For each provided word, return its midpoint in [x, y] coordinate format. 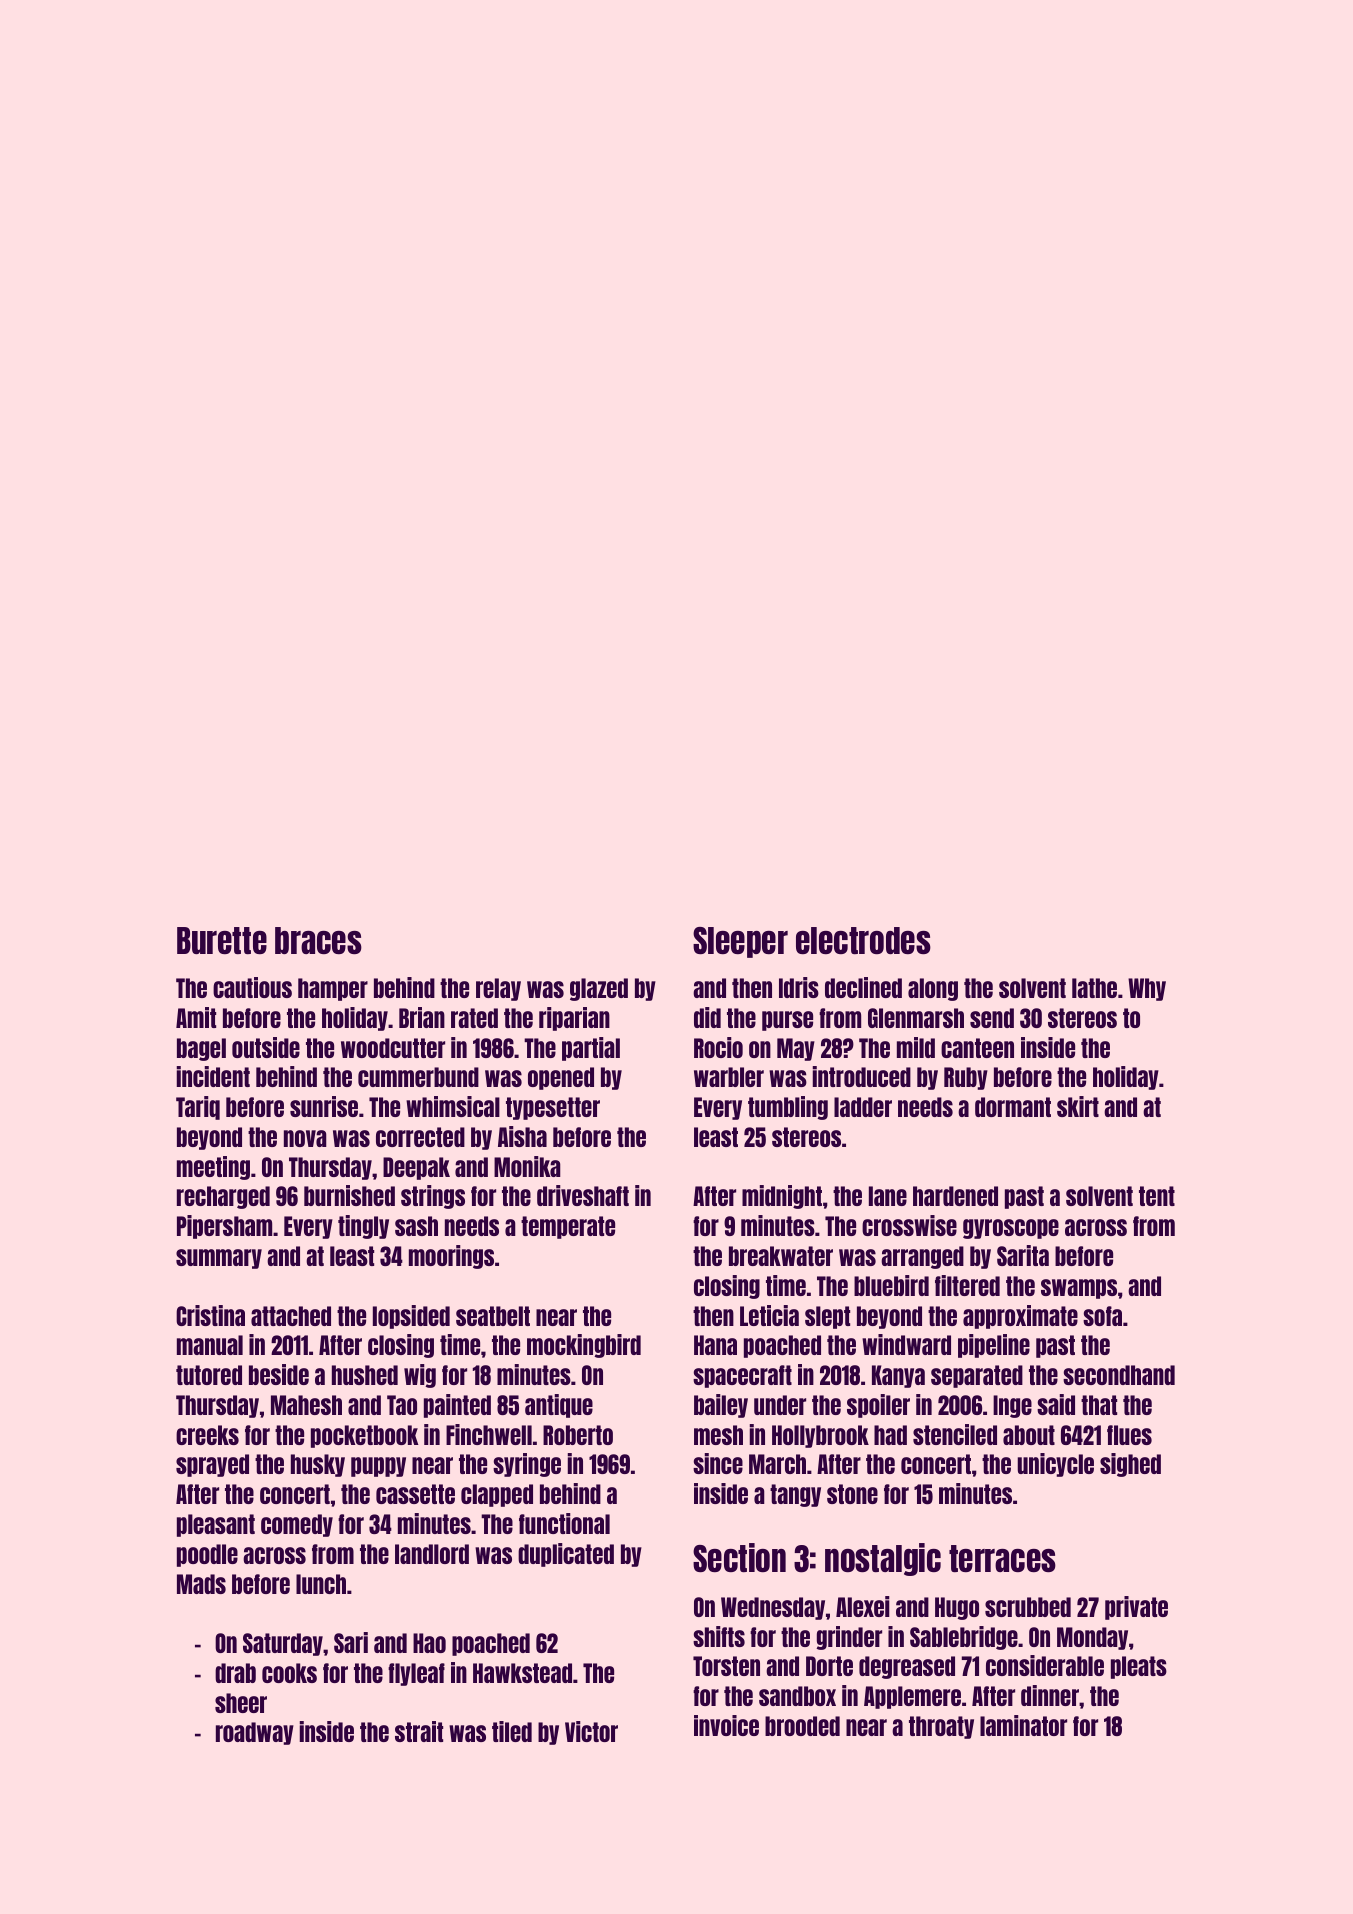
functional [564, 1523]
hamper [333, 989]
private [1136, 1608]
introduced [862, 1076]
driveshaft [583, 1195]
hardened [955, 1196]
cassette [415, 1494]
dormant [1013, 1107]
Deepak [416, 1168]
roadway [255, 1733]
